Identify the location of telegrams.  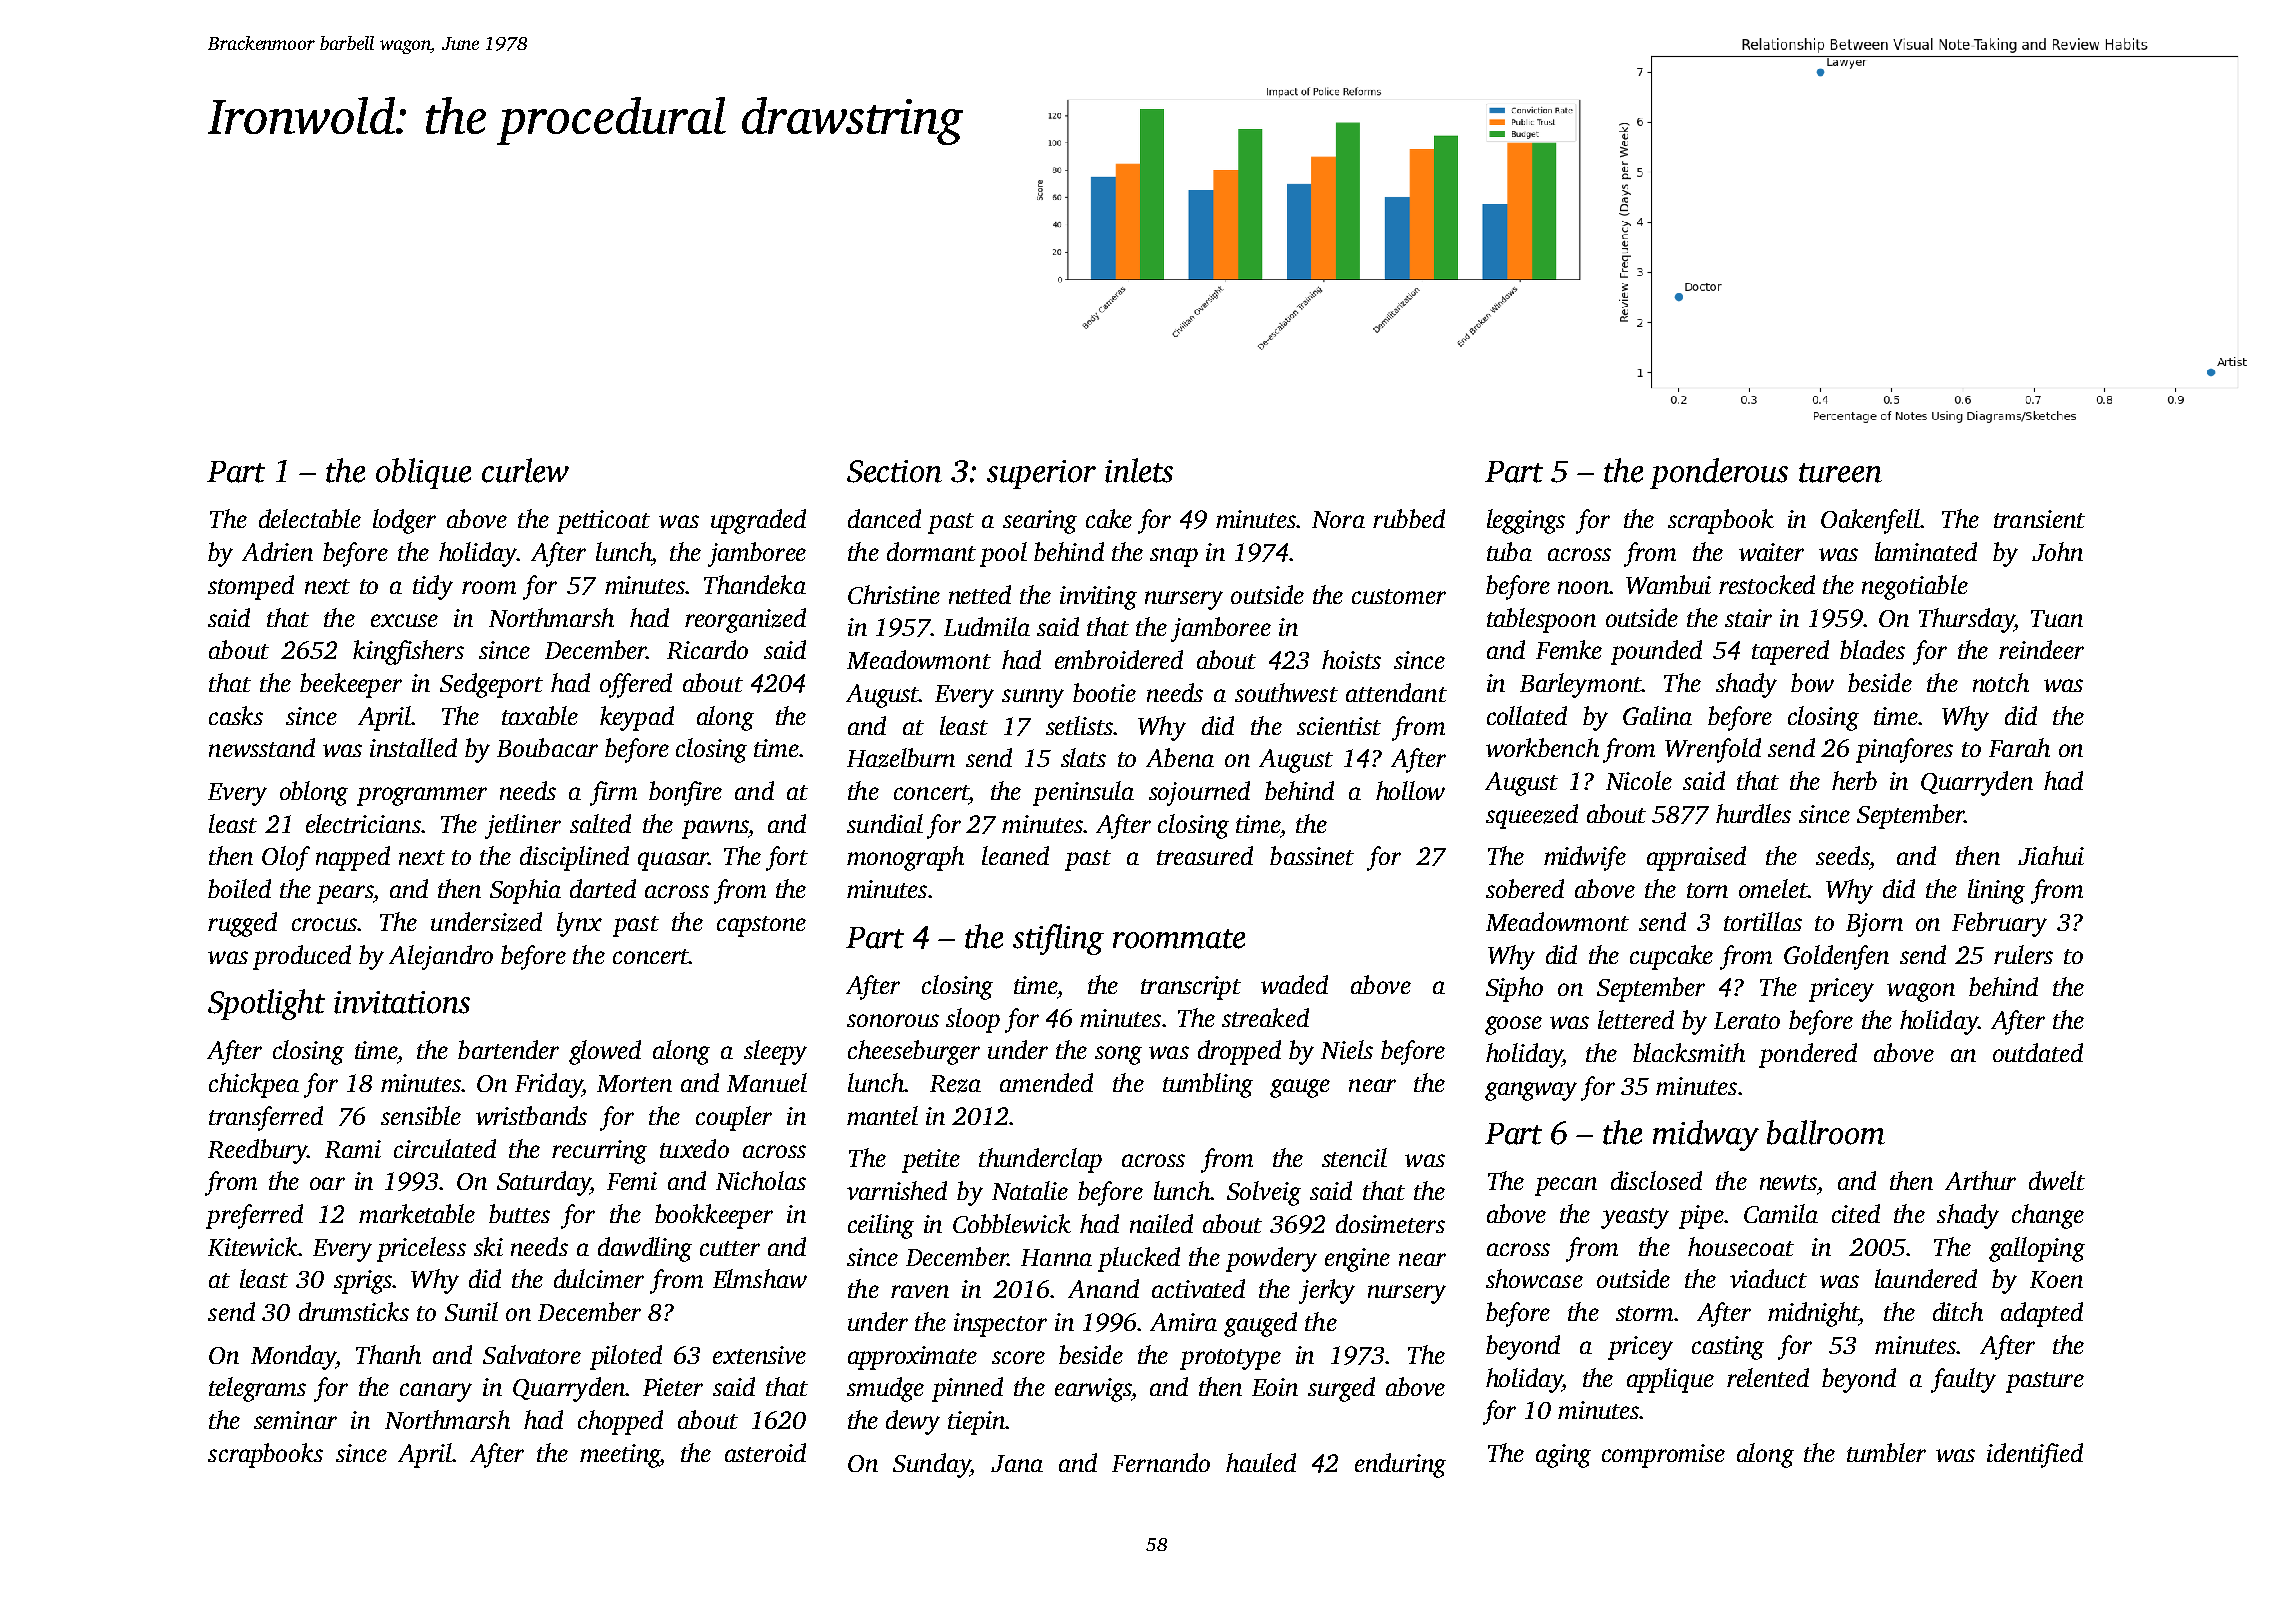
(257, 1389).
